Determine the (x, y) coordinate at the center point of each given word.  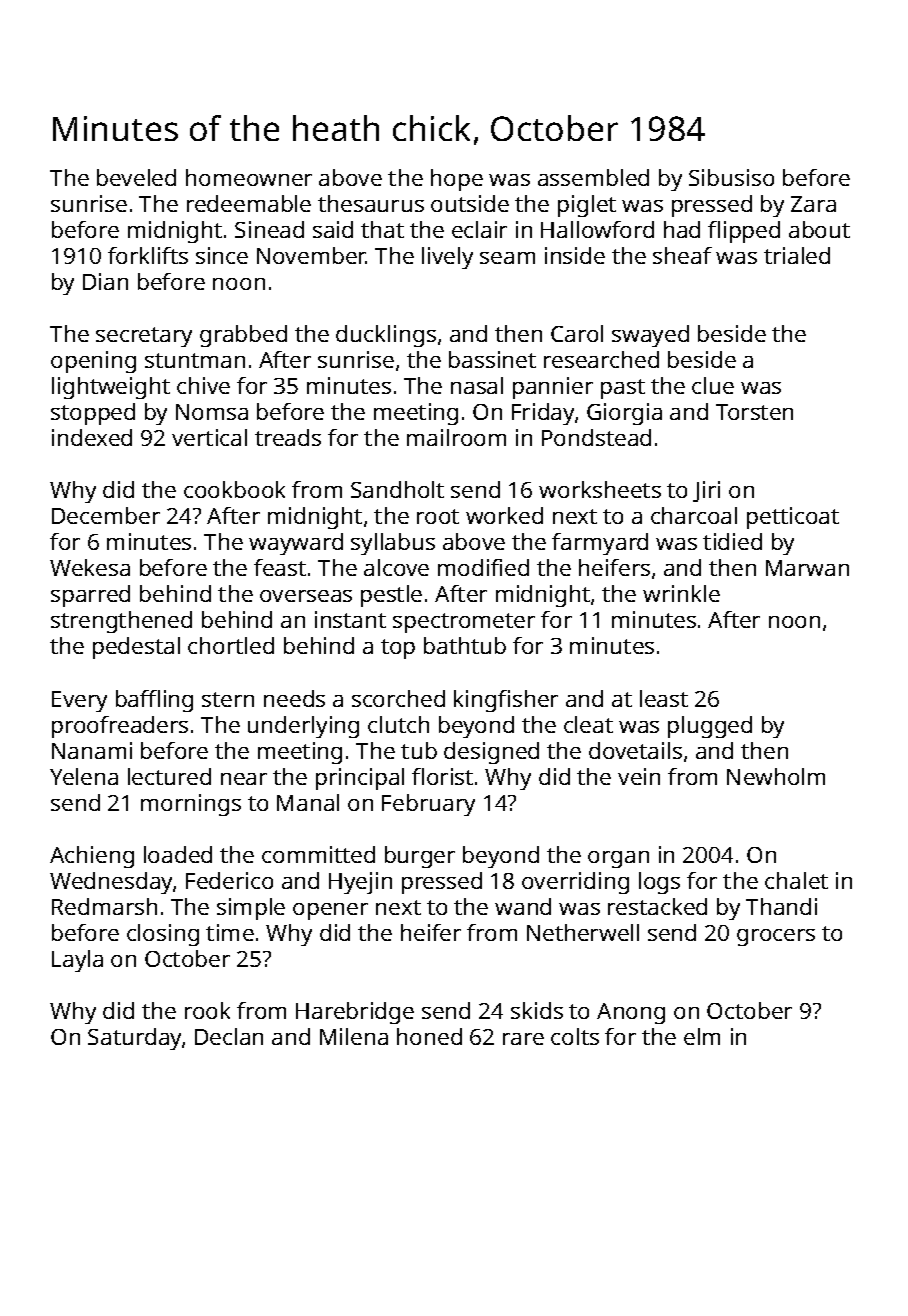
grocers (776, 937)
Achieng (92, 857)
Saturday (134, 1039)
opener (330, 911)
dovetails (635, 750)
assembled (593, 177)
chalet (796, 880)
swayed (650, 336)
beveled (136, 177)
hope (457, 180)
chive (203, 385)
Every (79, 701)
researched (601, 359)
